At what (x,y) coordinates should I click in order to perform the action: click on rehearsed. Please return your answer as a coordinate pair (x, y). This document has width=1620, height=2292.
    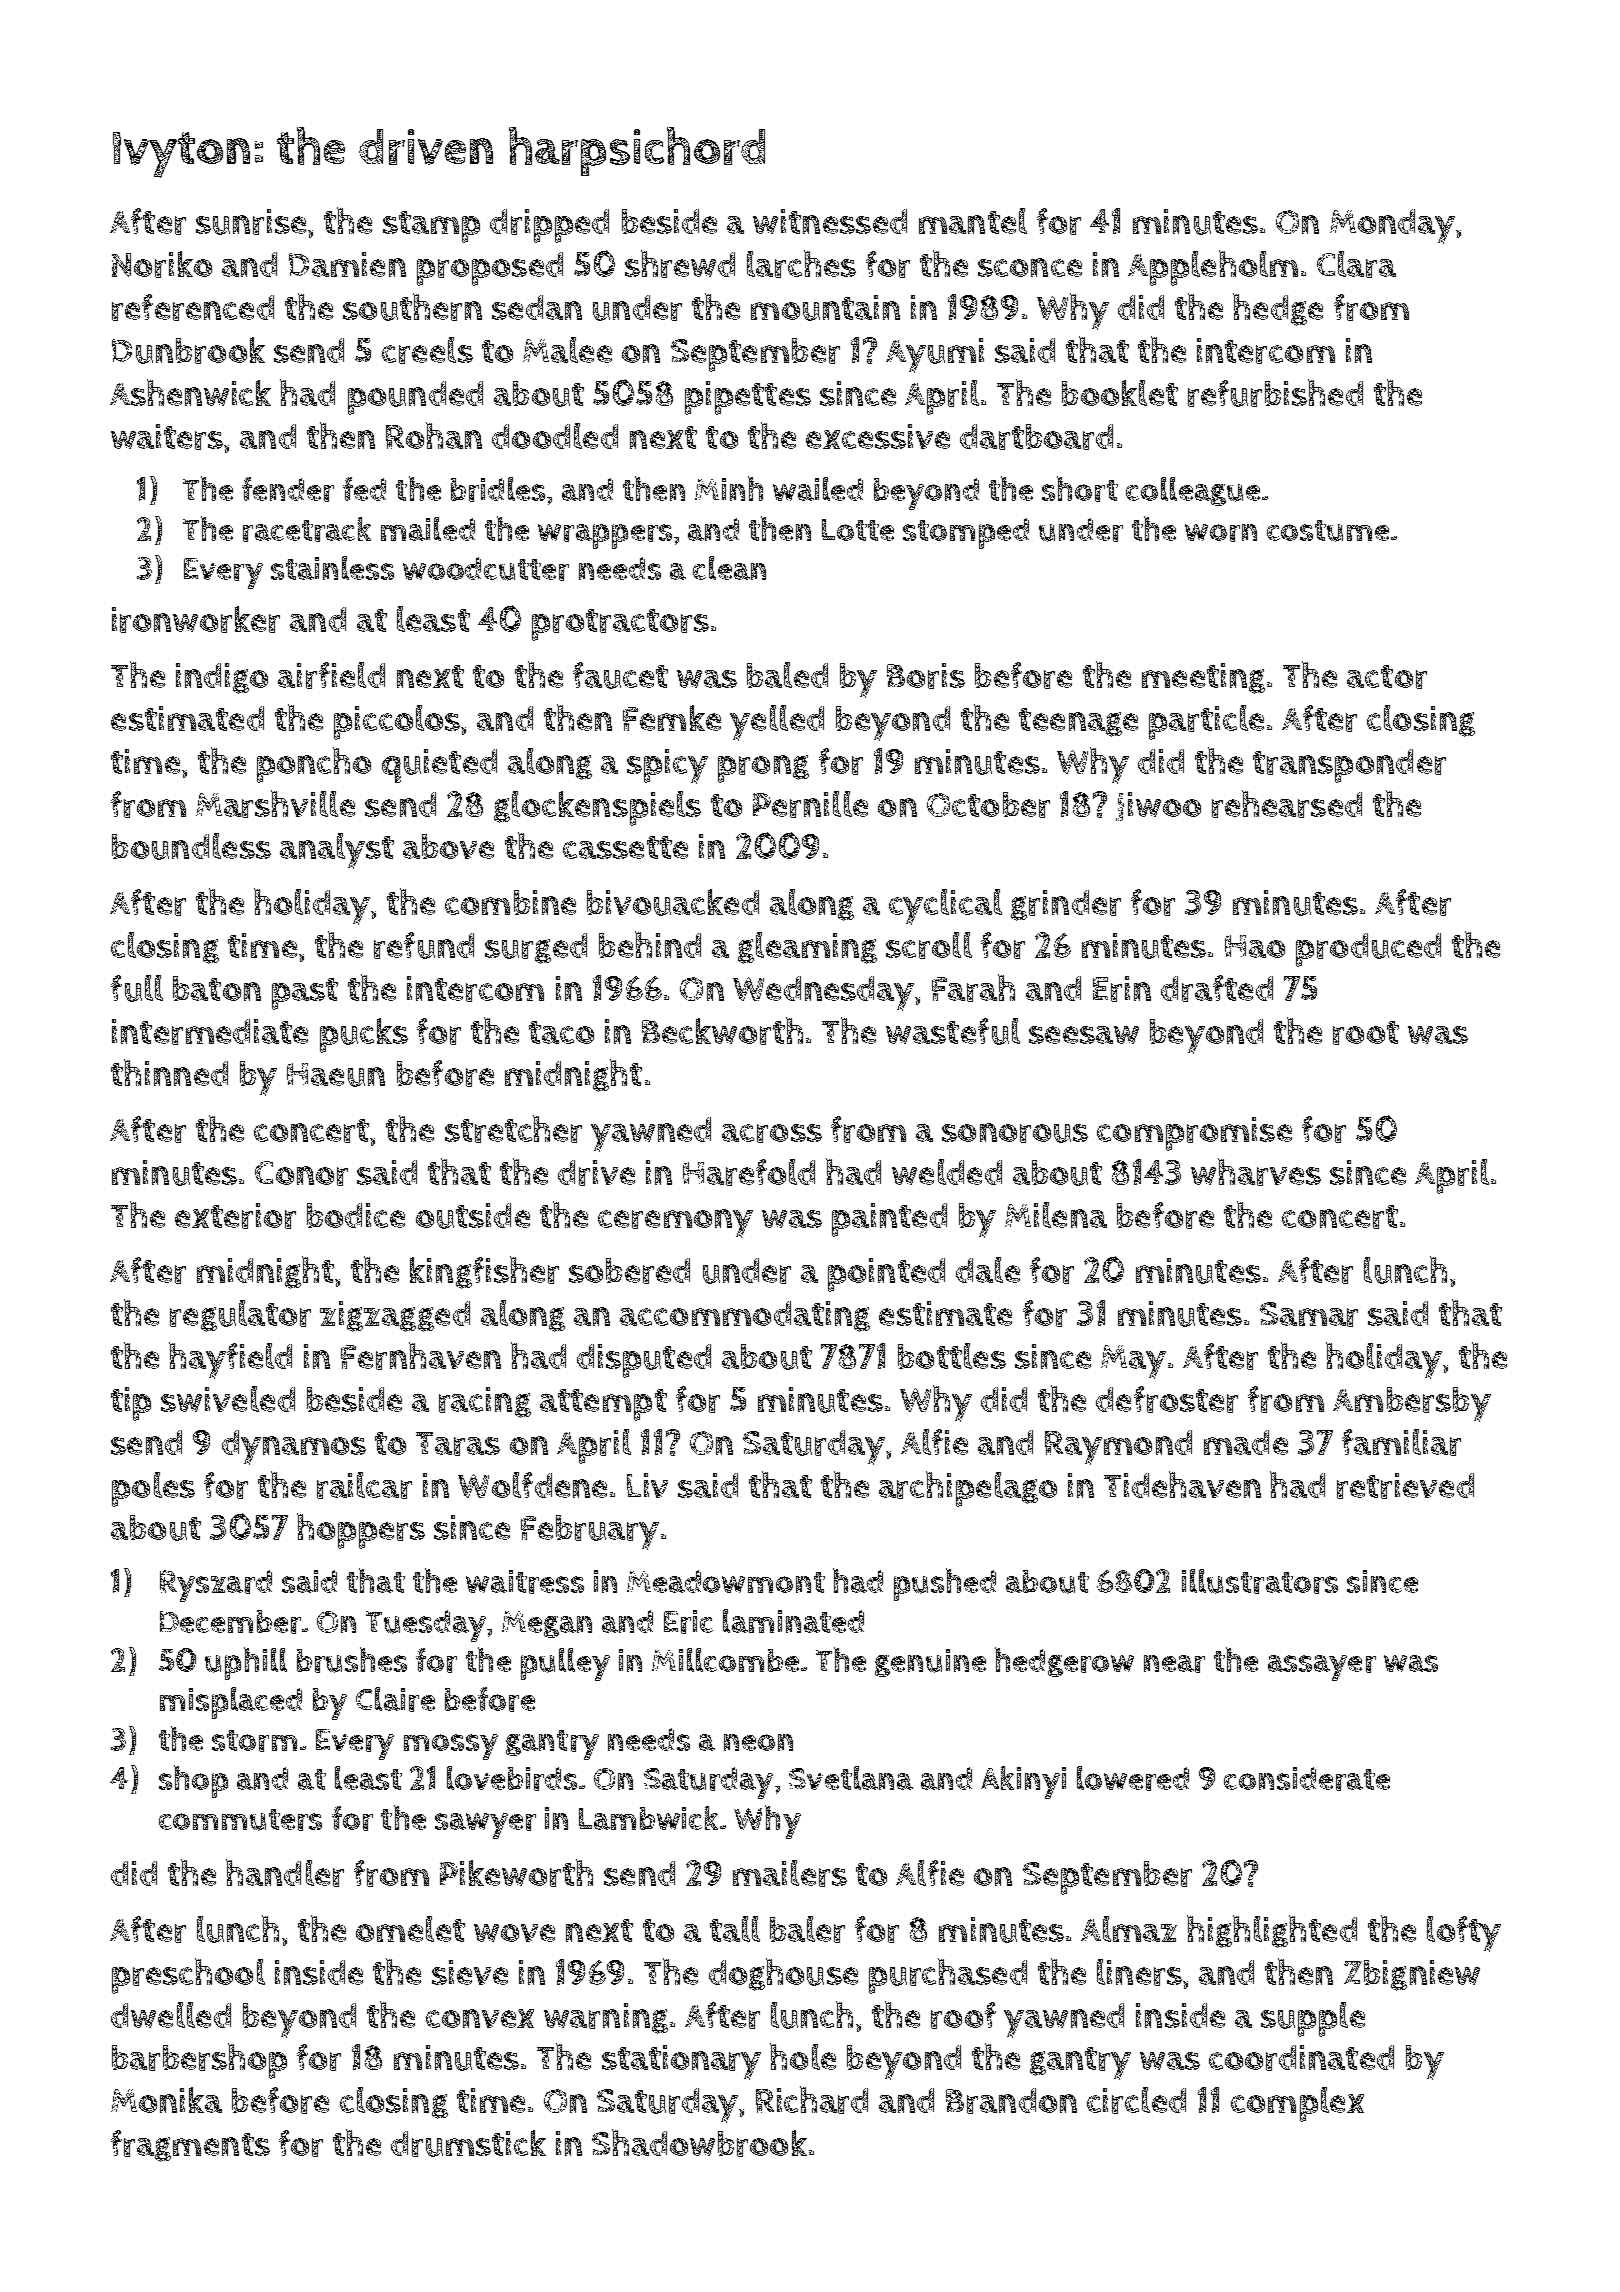
    Looking at the image, I should click on (1287, 804).
